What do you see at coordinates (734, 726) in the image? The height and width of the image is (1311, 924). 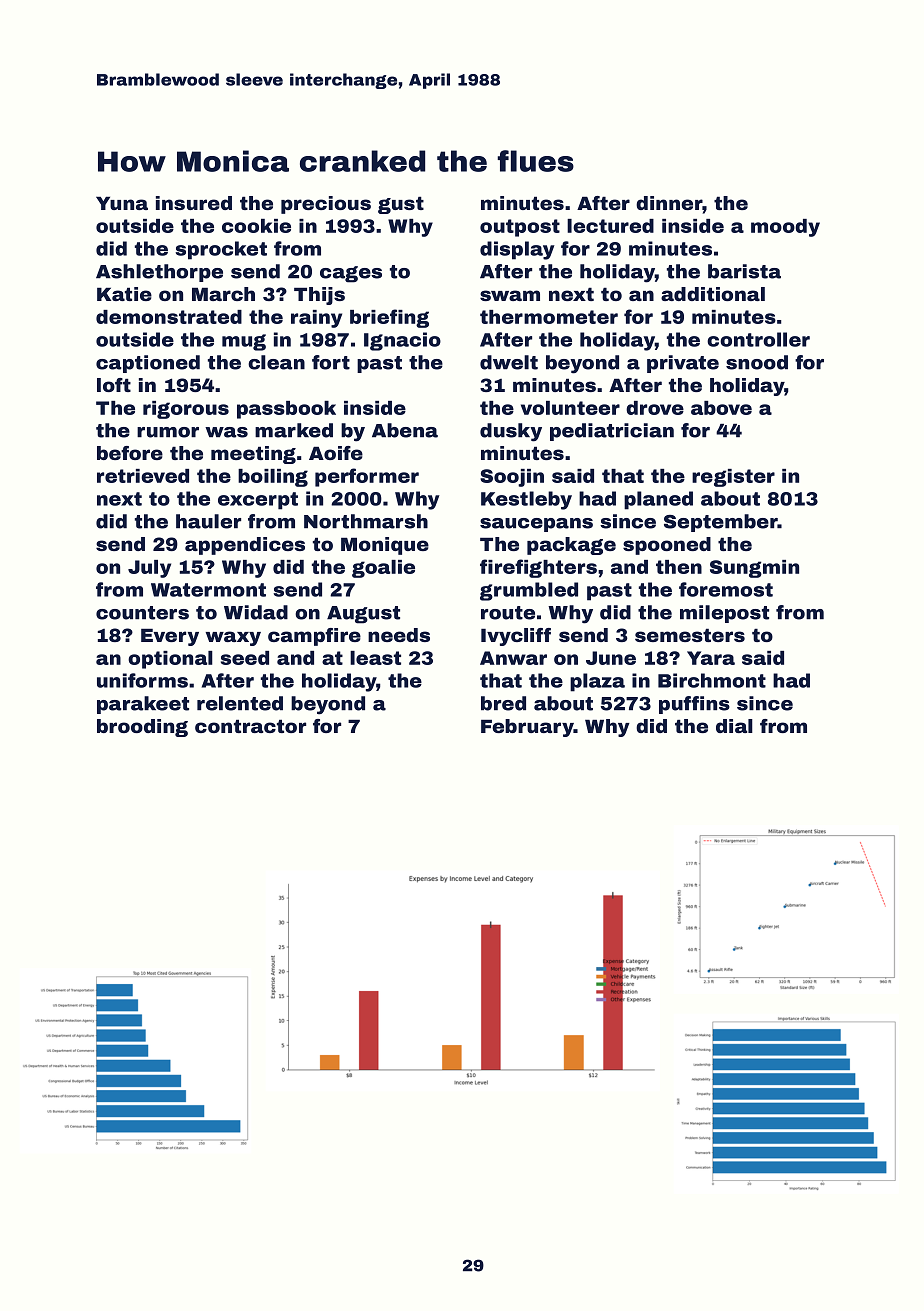 I see `dial` at bounding box center [734, 726].
